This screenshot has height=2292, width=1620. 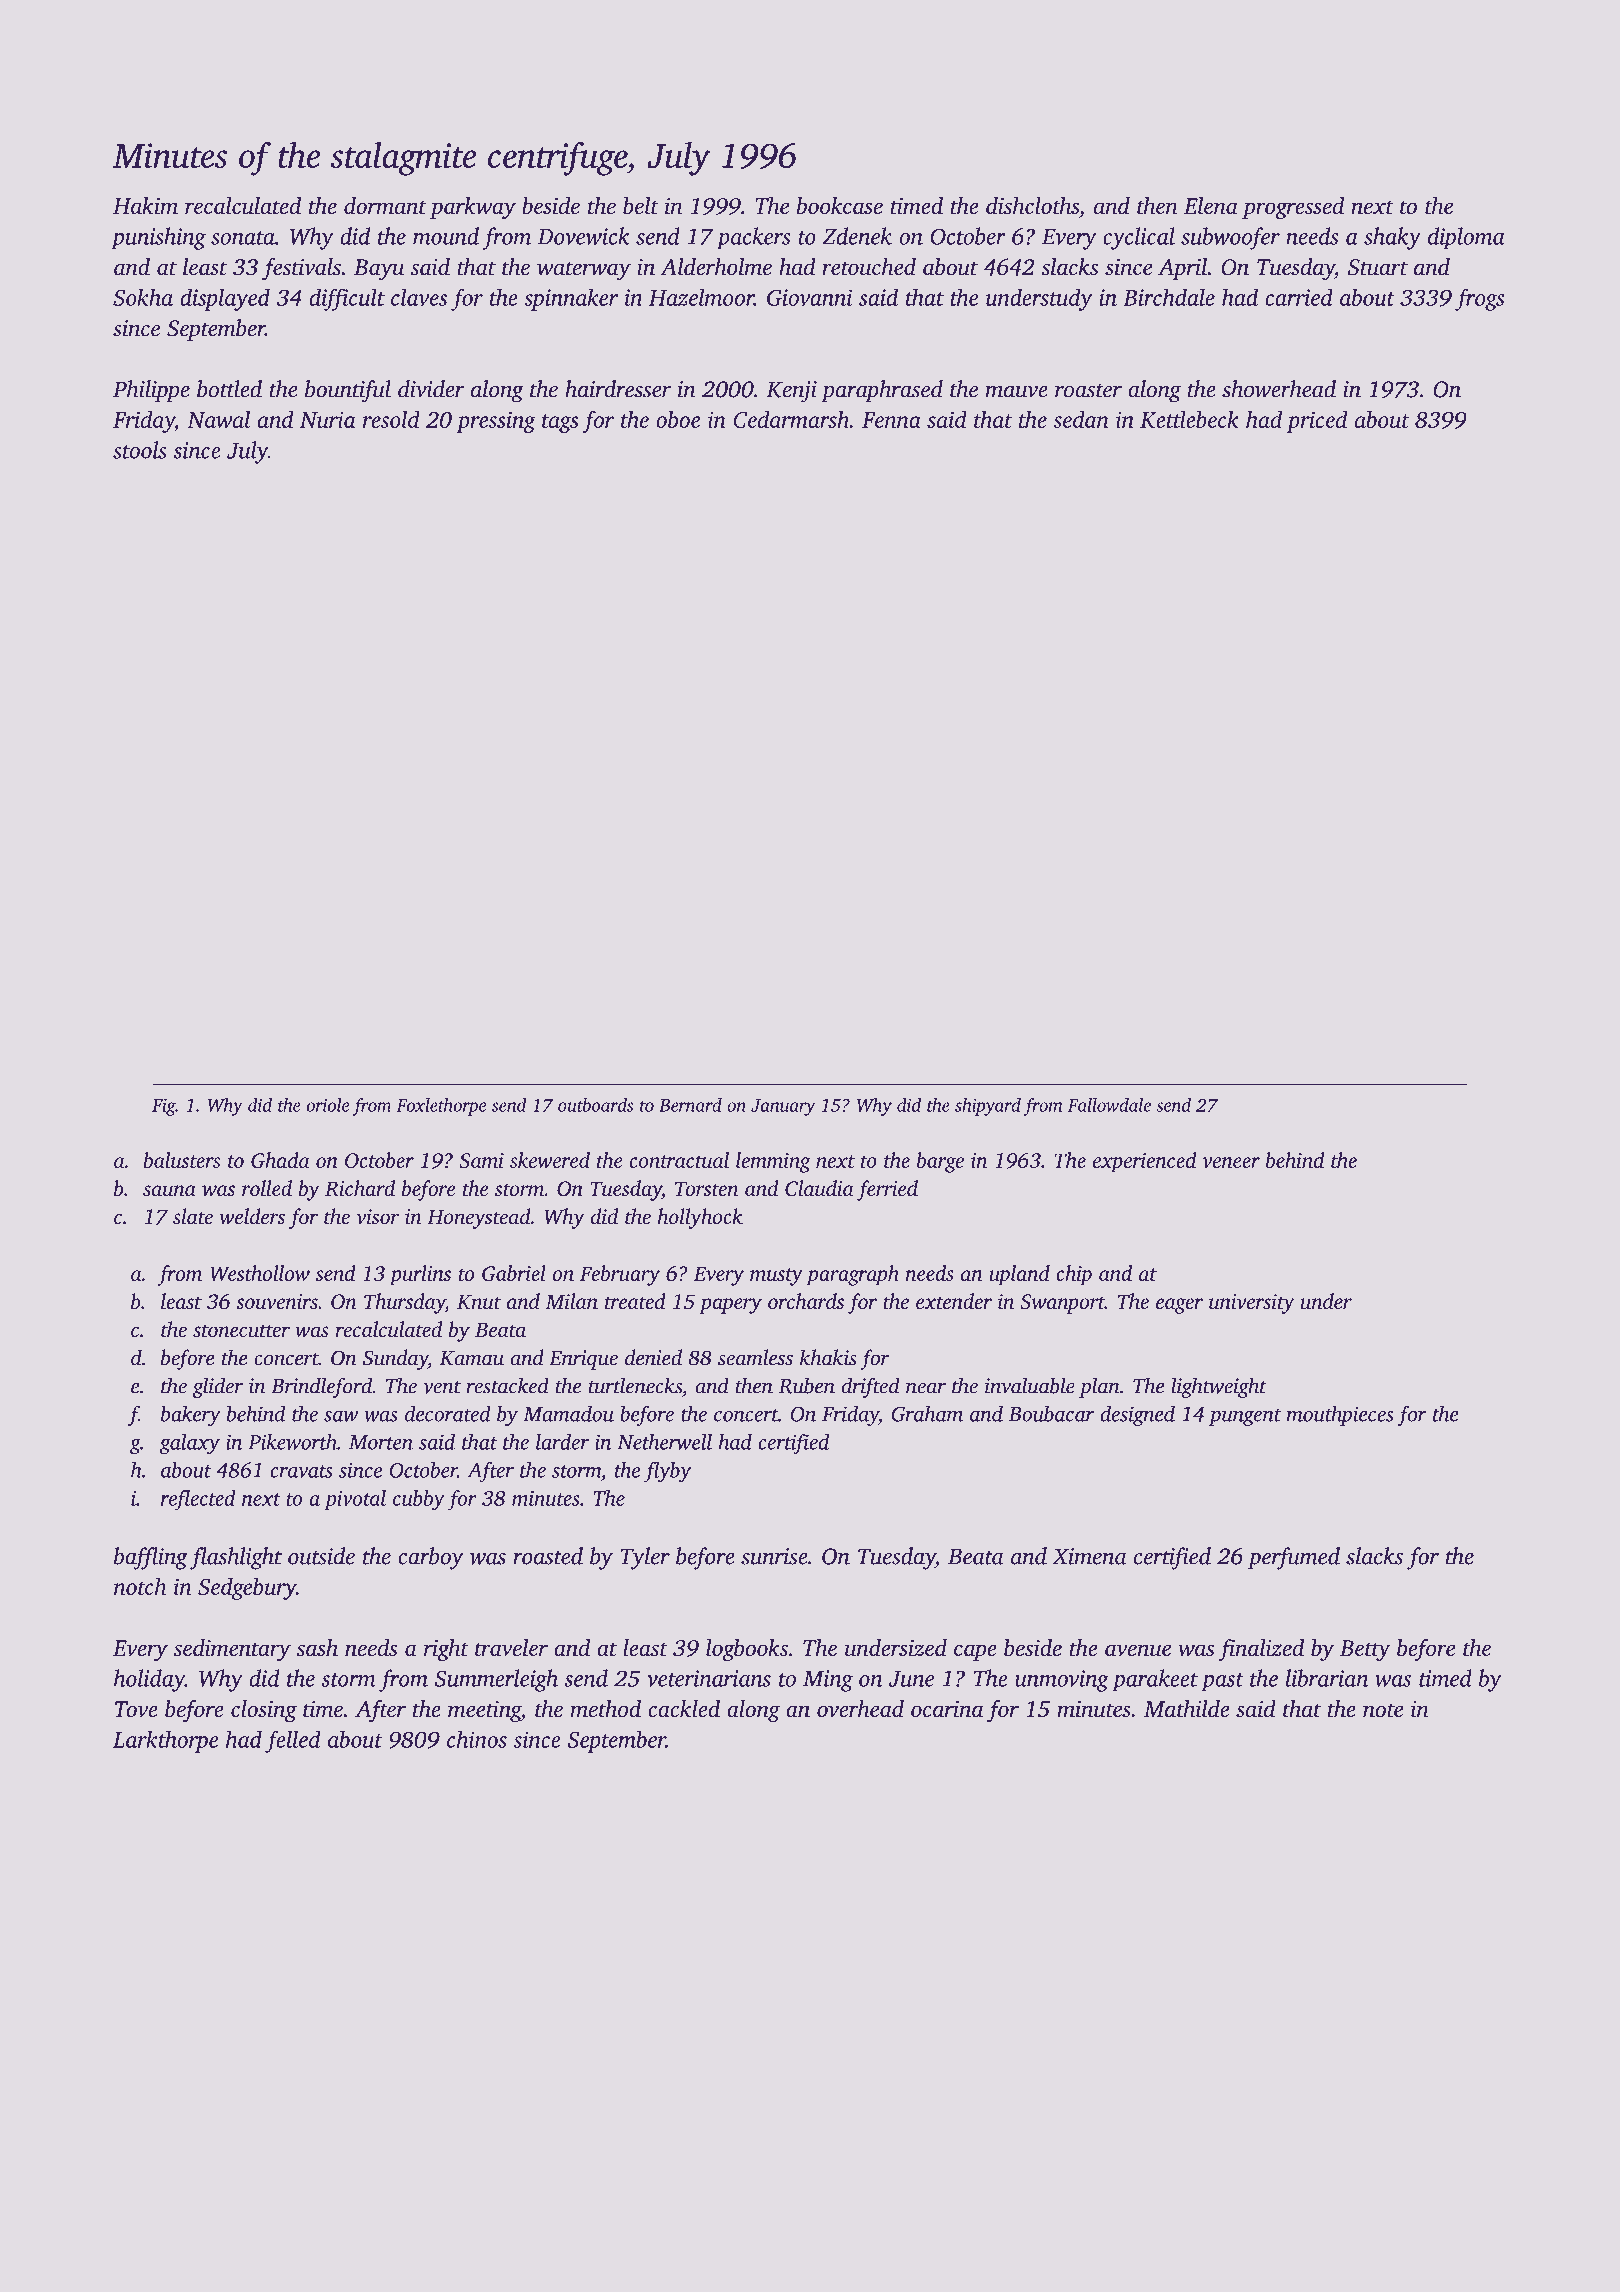 What do you see at coordinates (1219, 1387) in the screenshot?
I see `lightweight` at bounding box center [1219, 1387].
